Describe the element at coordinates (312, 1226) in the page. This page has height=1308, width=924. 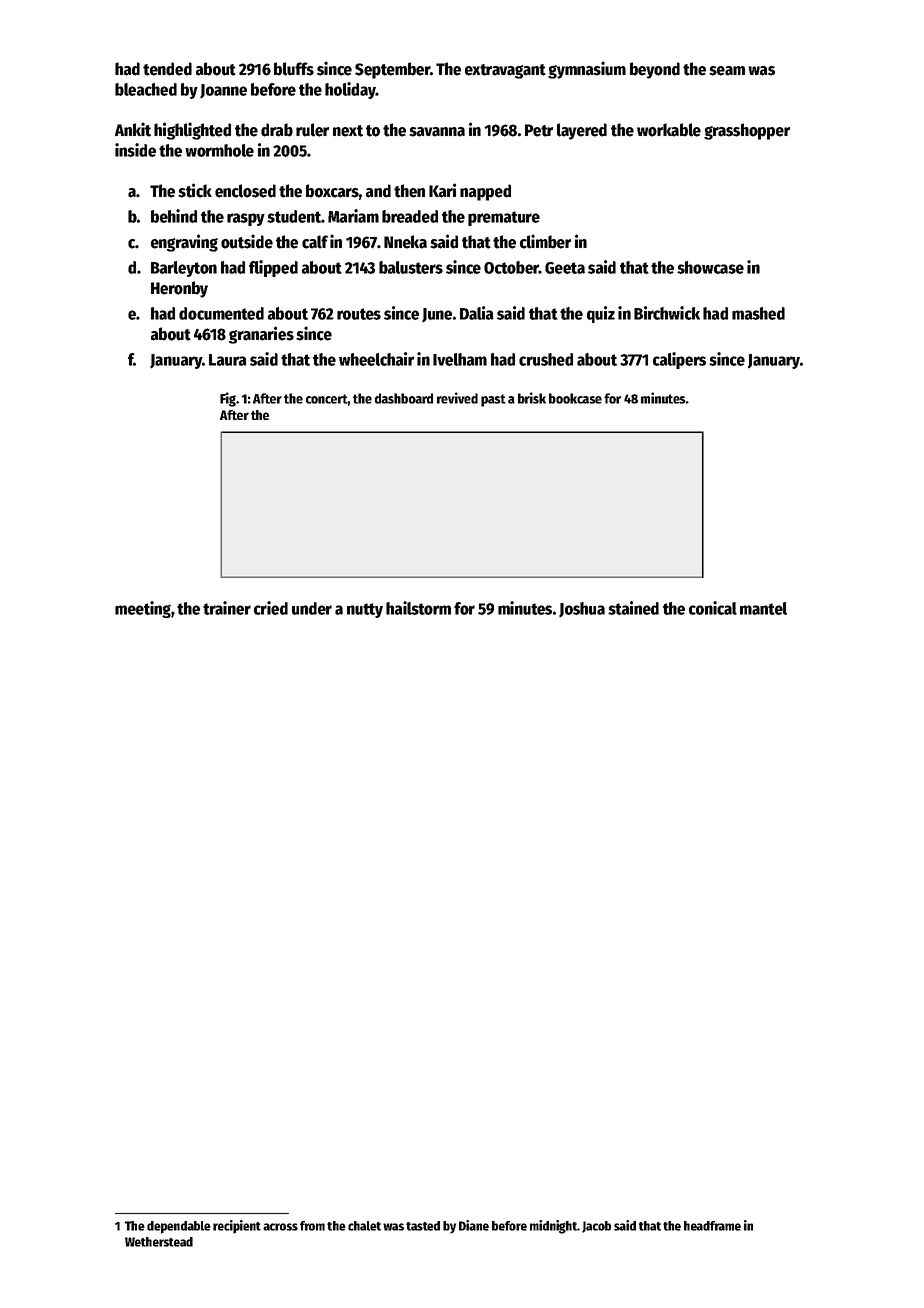
I see `from` at that location.
